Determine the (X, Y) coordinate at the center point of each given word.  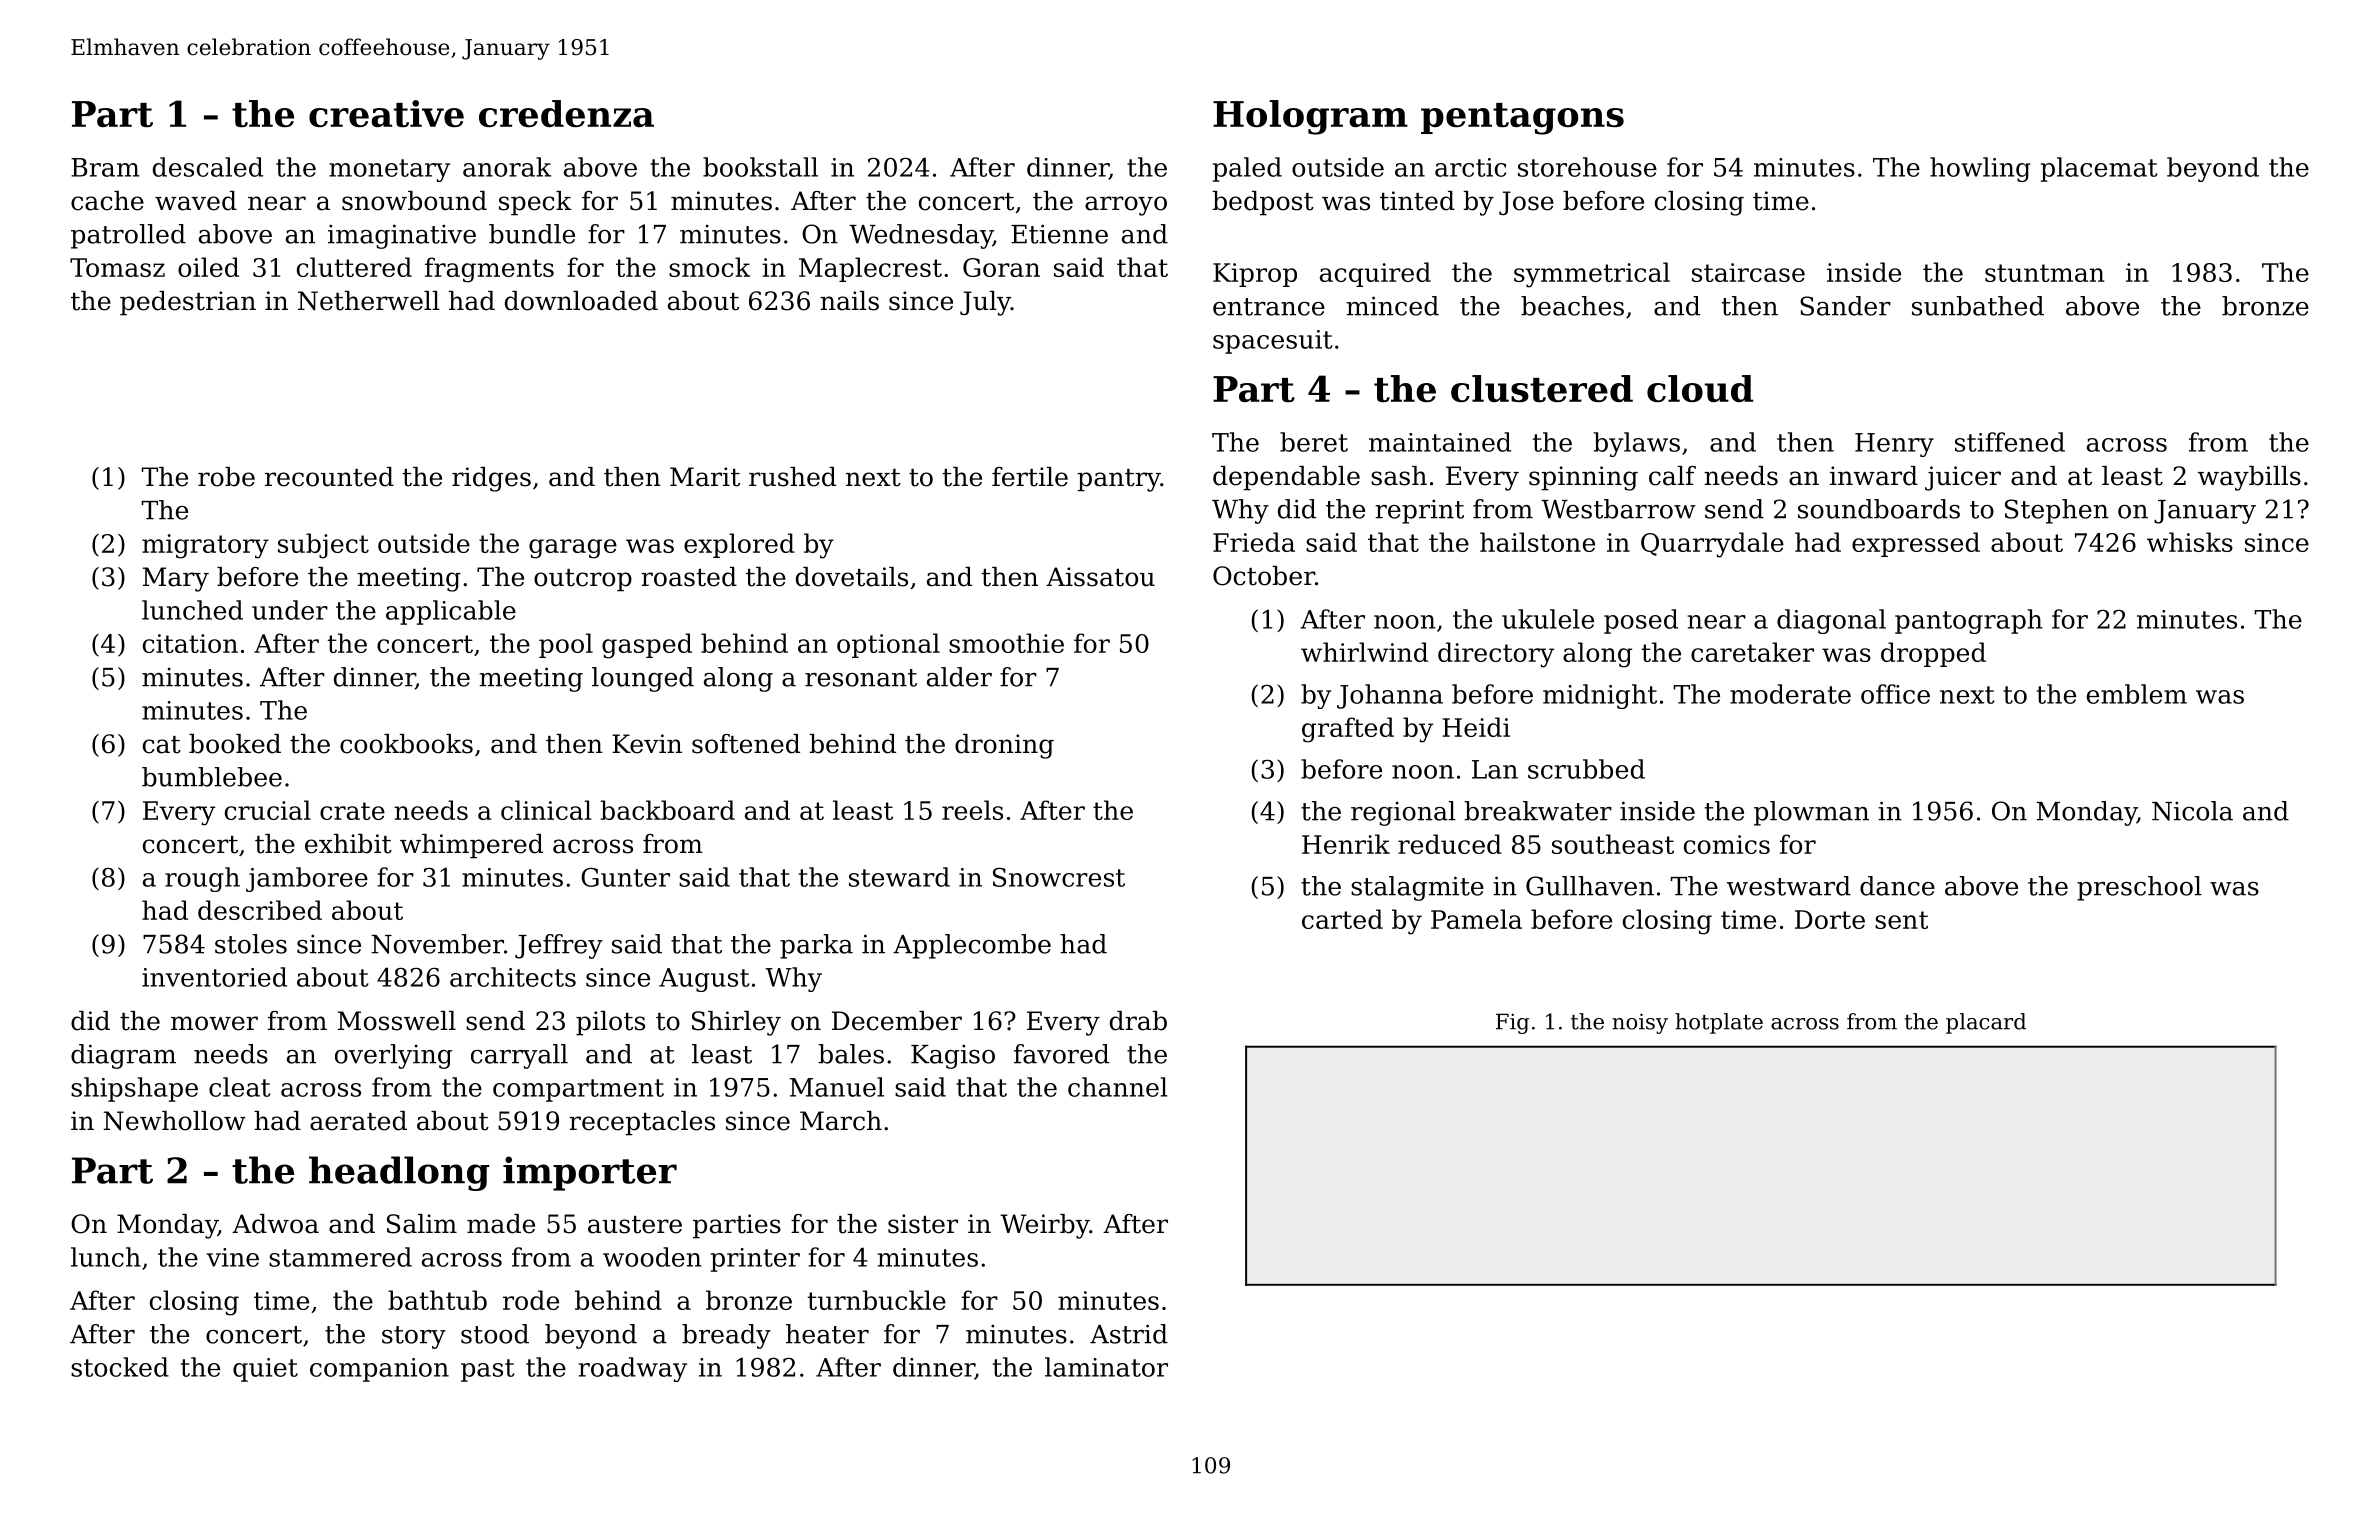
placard (1986, 1023)
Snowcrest (1059, 877)
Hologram (1310, 117)
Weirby (1045, 1226)
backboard (668, 810)
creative (386, 113)
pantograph (1969, 621)
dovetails (852, 577)
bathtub (437, 1300)
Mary (176, 579)
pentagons (1522, 119)
